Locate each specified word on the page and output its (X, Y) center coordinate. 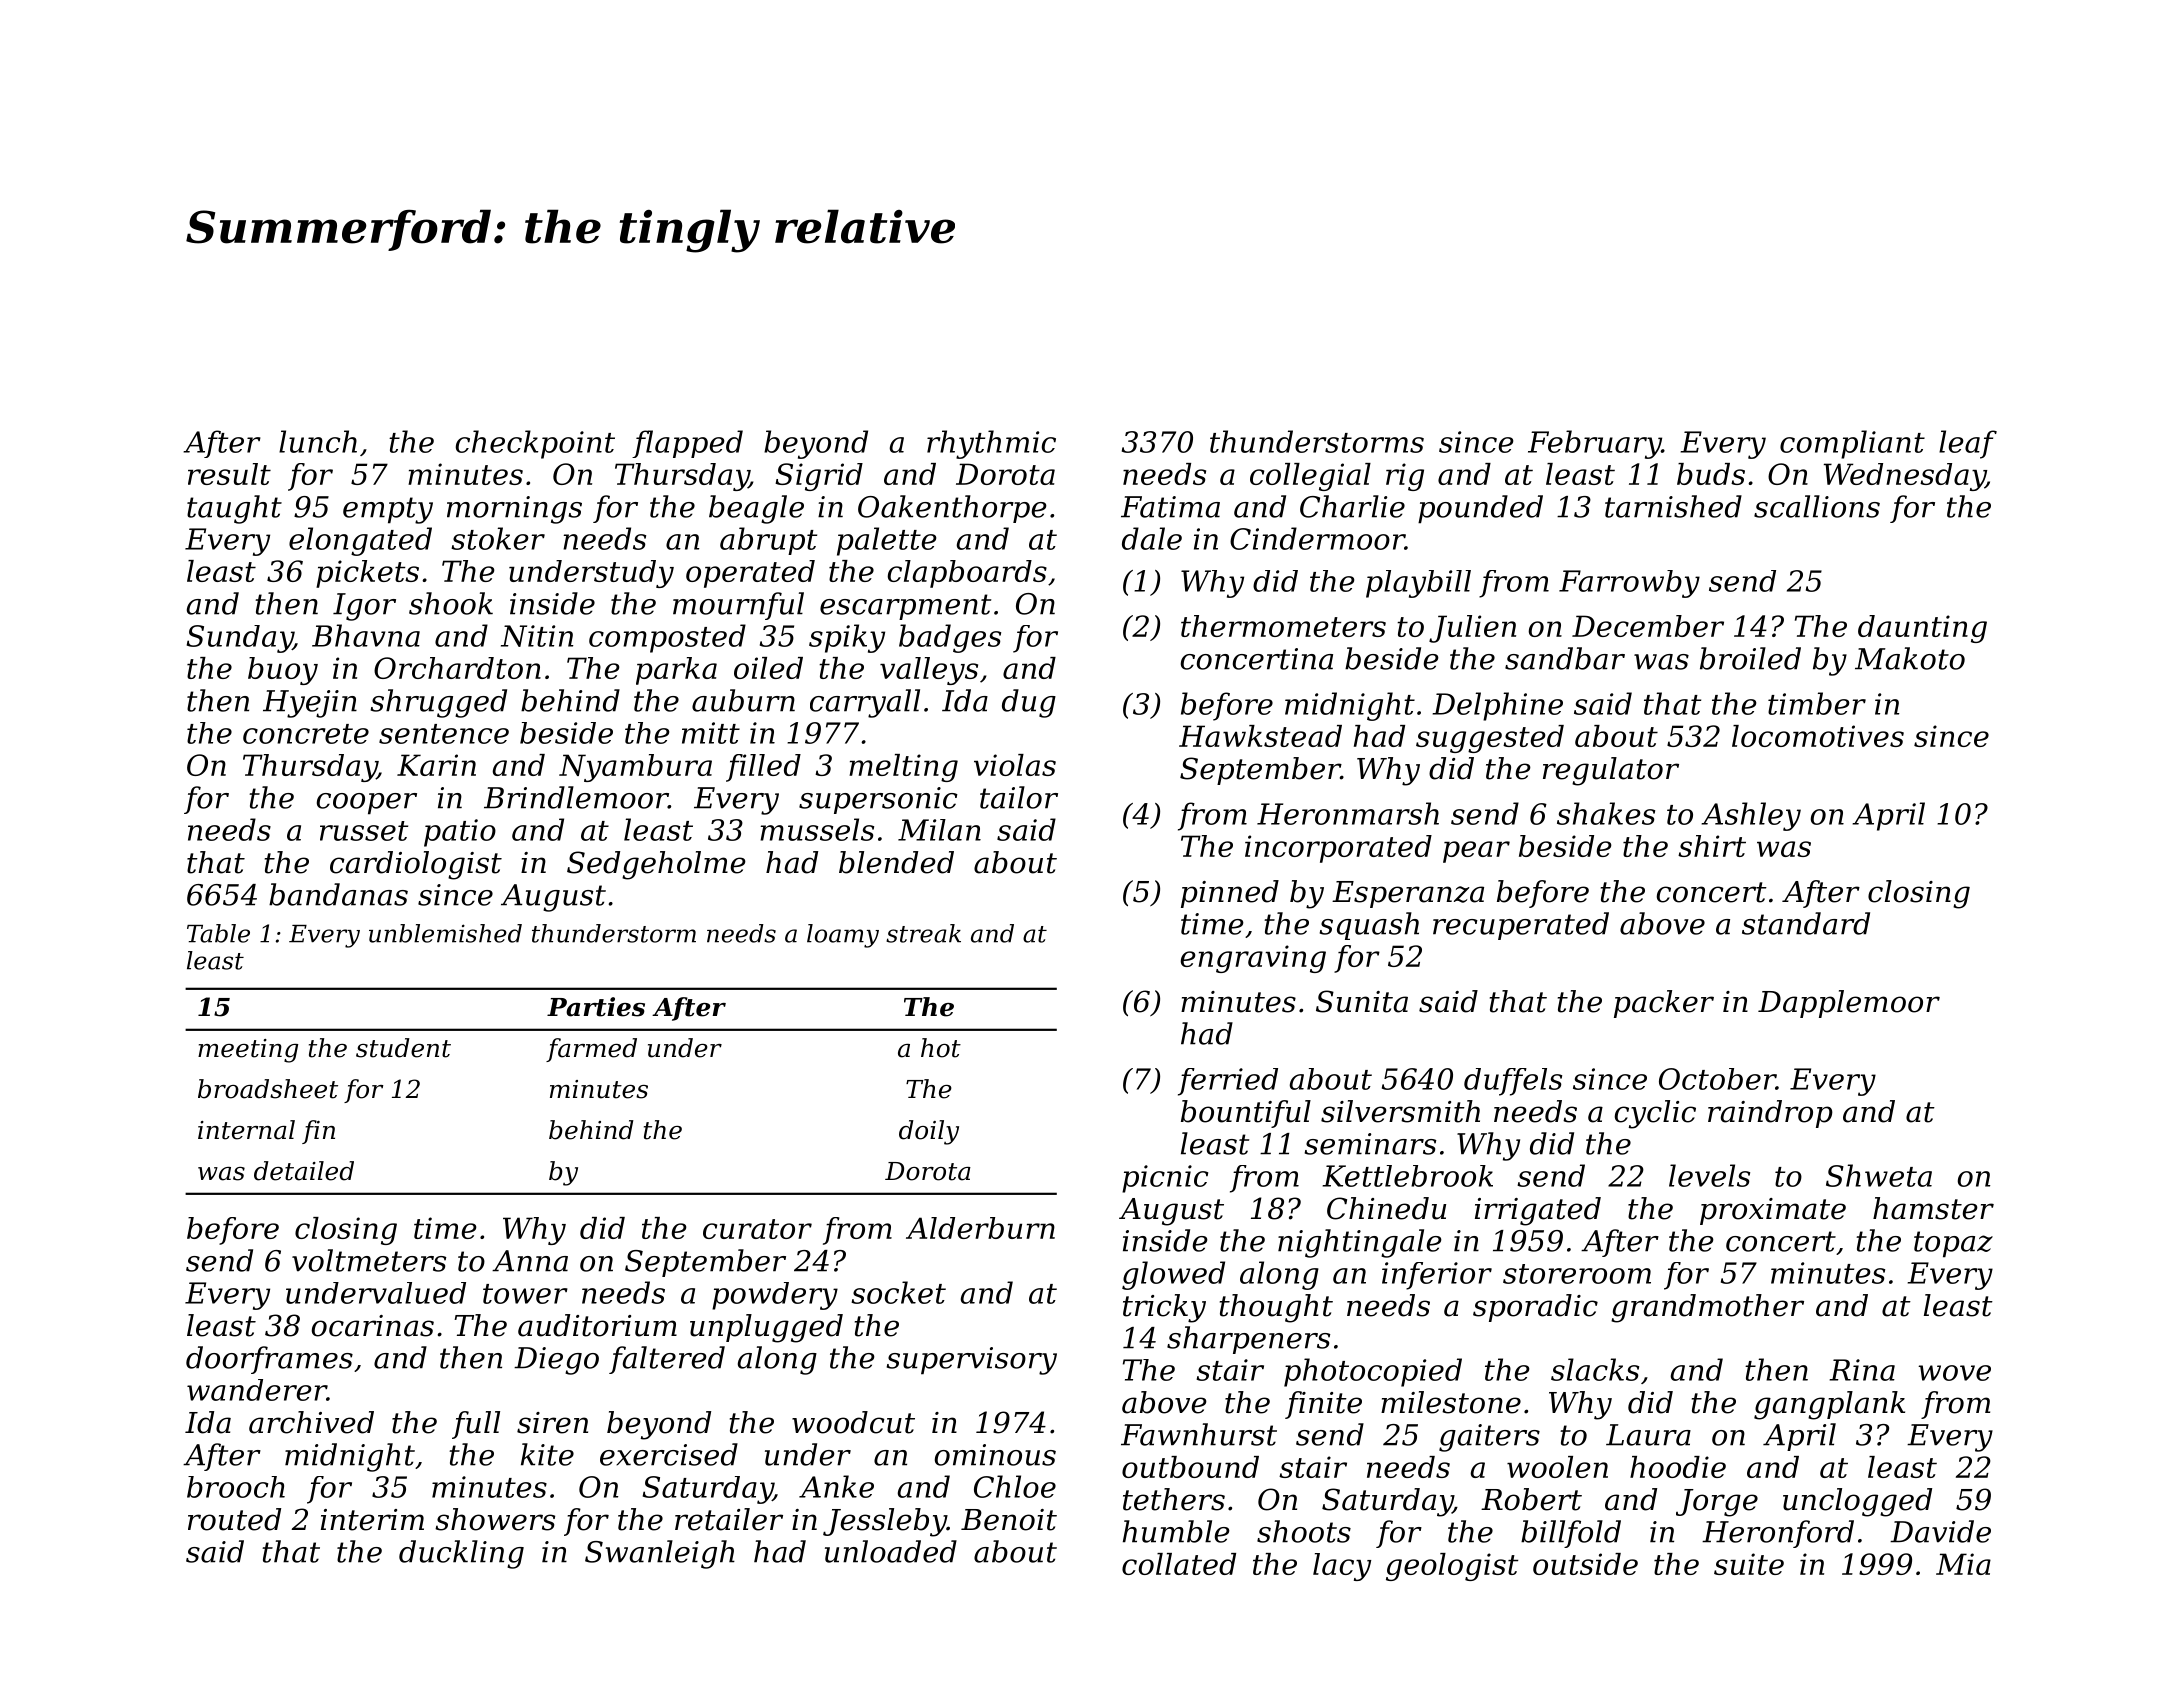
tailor (1019, 797)
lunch (318, 441)
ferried (1228, 1082)
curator (757, 1229)
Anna (530, 1261)
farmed (591, 1050)
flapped (687, 444)
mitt (711, 733)
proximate (1773, 1211)
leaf (1968, 444)
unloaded (891, 1551)
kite (547, 1454)
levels (1709, 1175)
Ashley (1751, 816)
